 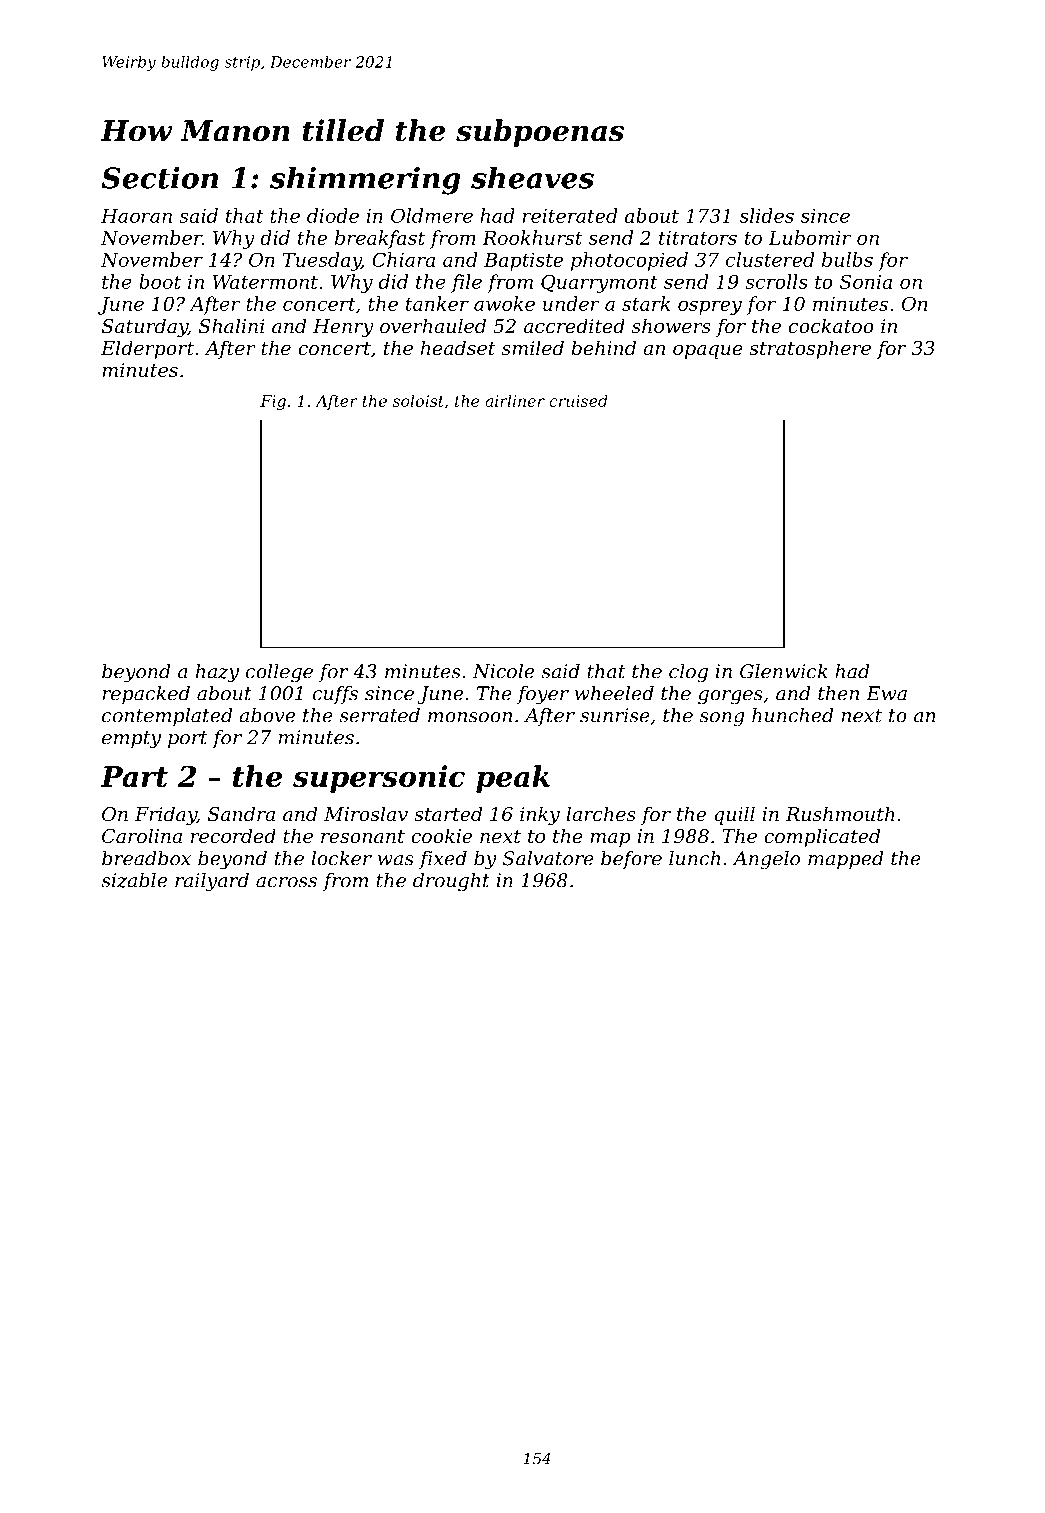 I want to click on Section, so click(x=160, y=178).
